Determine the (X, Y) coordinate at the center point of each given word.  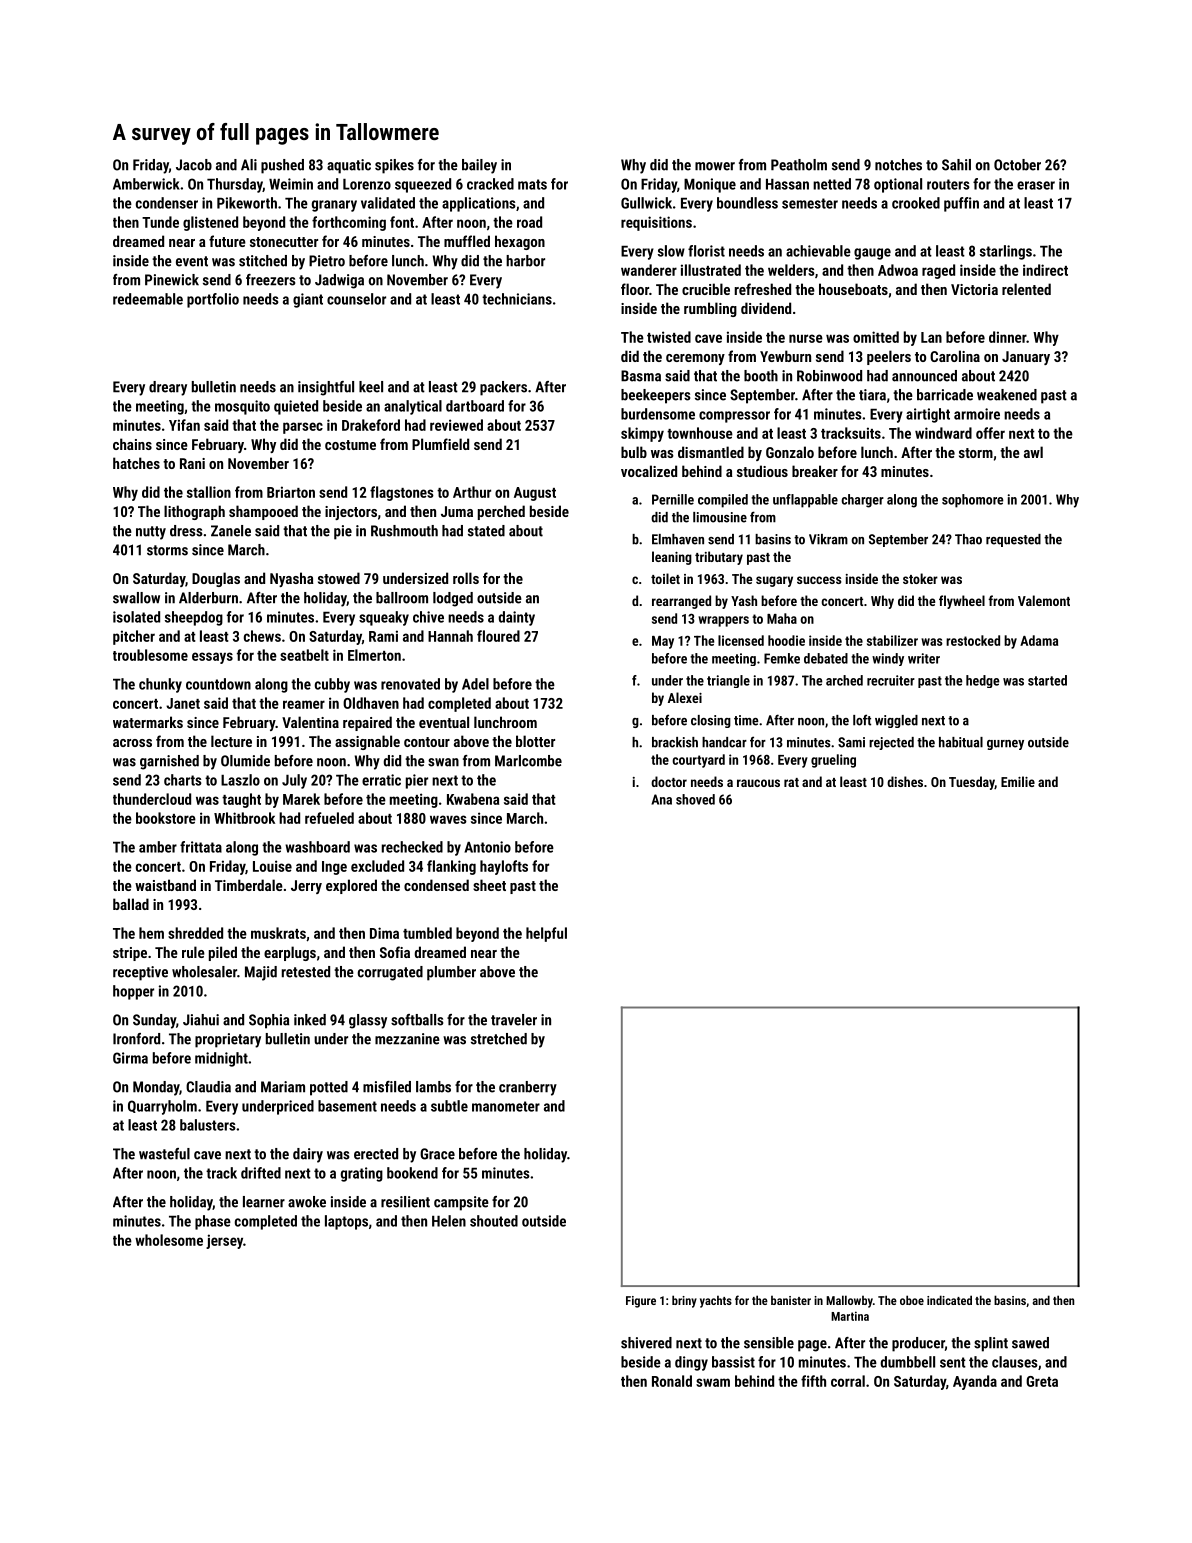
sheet (489, 885)
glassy (368, 1021)
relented (1026, 289)
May (663, 642)
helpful (546, 934)
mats (532, 184)
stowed (339, 578)
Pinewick (172, 280)
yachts (716, 1301)
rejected (891, 743)
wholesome (169, 1240)
